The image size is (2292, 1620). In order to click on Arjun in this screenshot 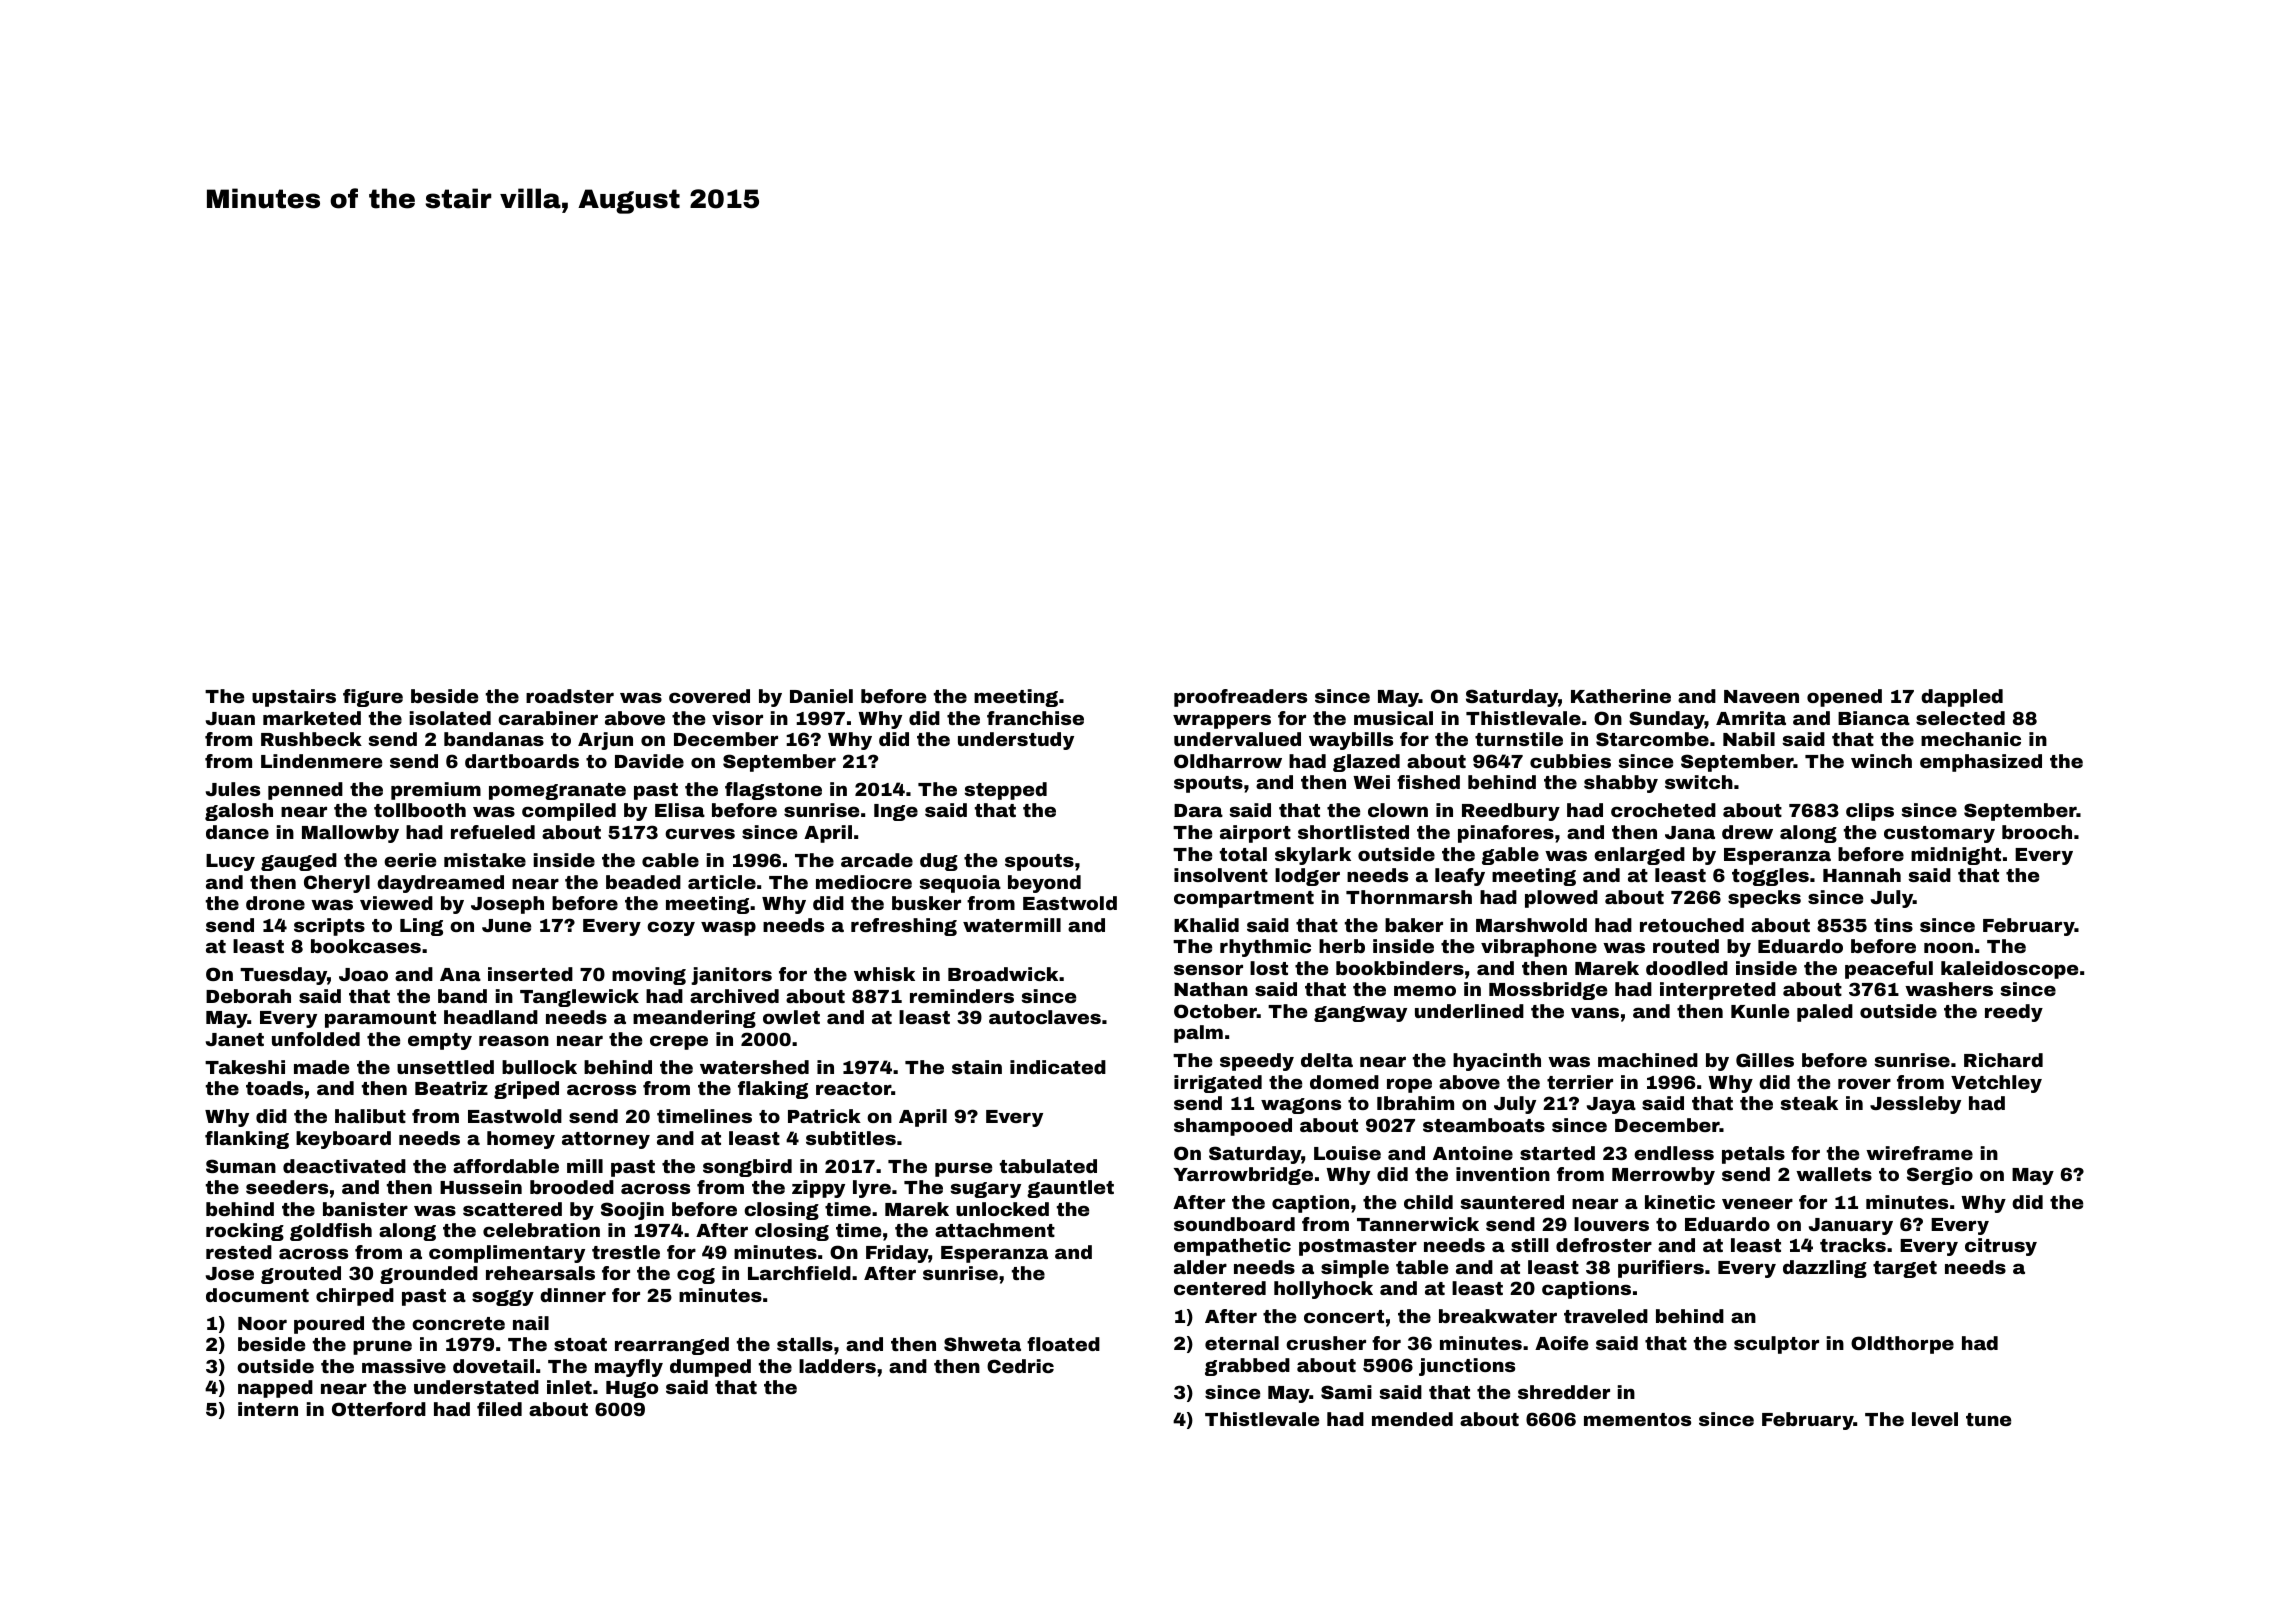, I will do `click(605, 741)`.
